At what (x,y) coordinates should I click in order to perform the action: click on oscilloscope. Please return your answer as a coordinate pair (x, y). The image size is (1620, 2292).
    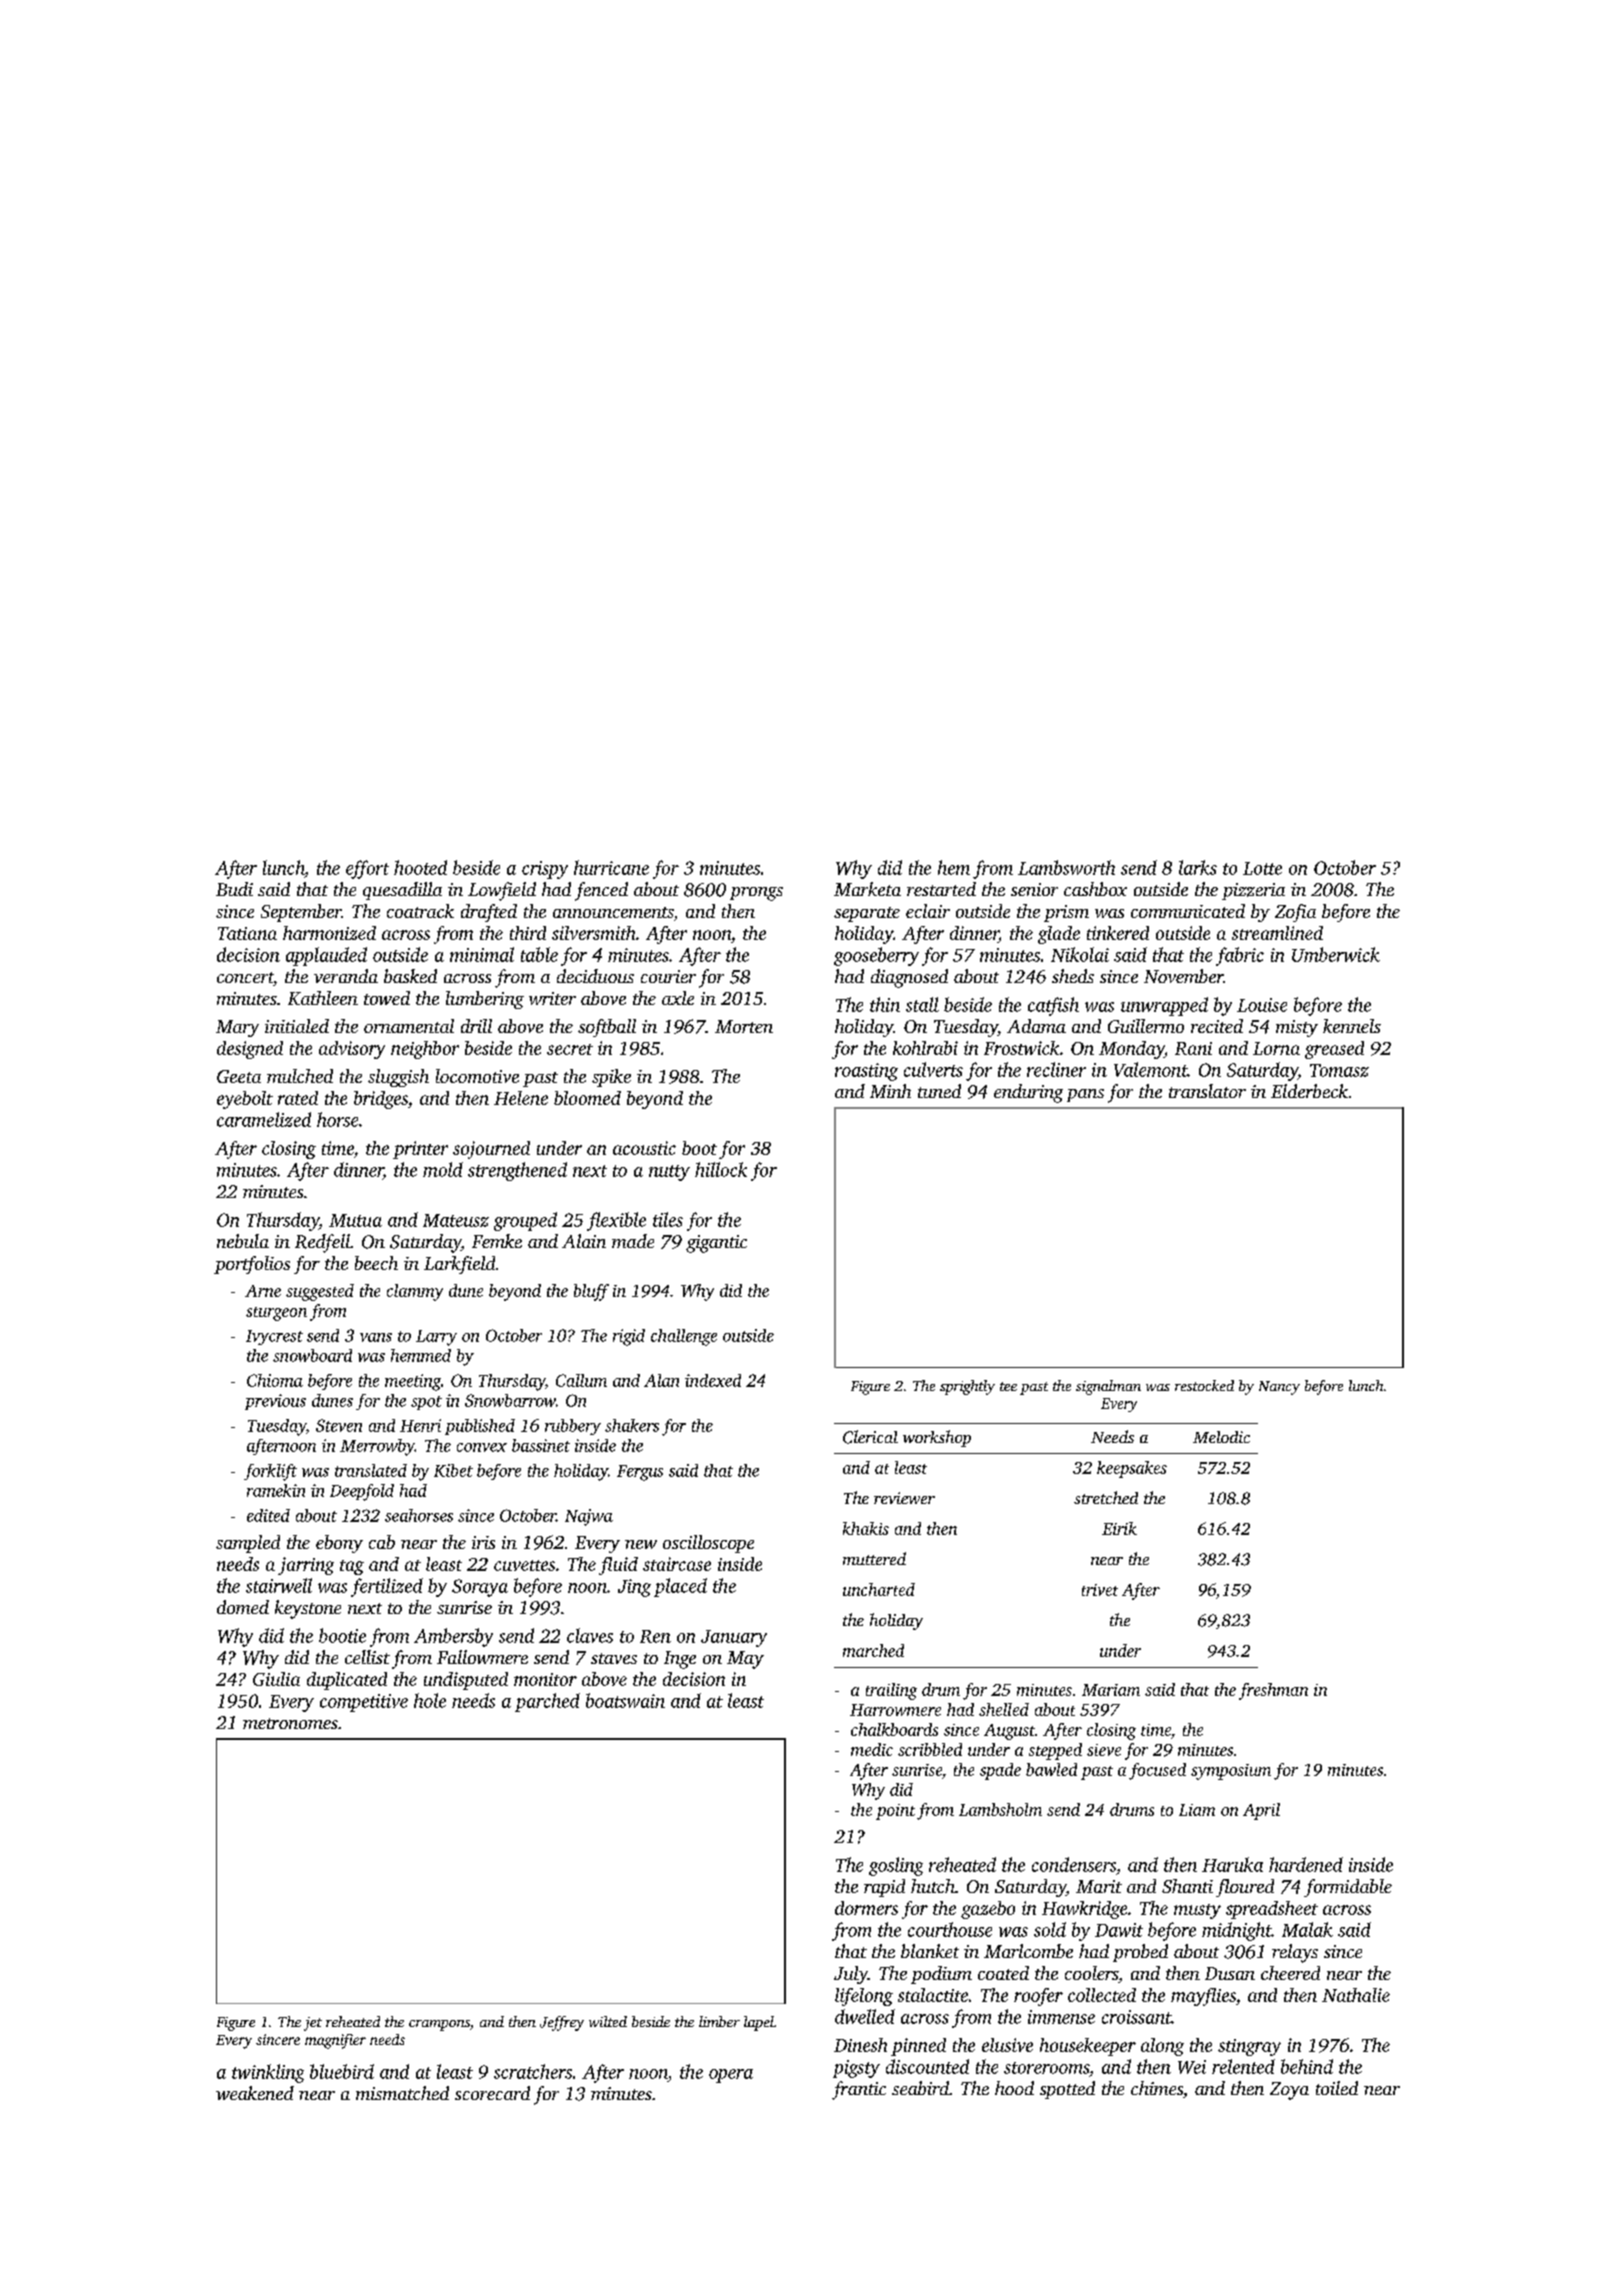
    Looking at the image, I should click on (708, 1544).
